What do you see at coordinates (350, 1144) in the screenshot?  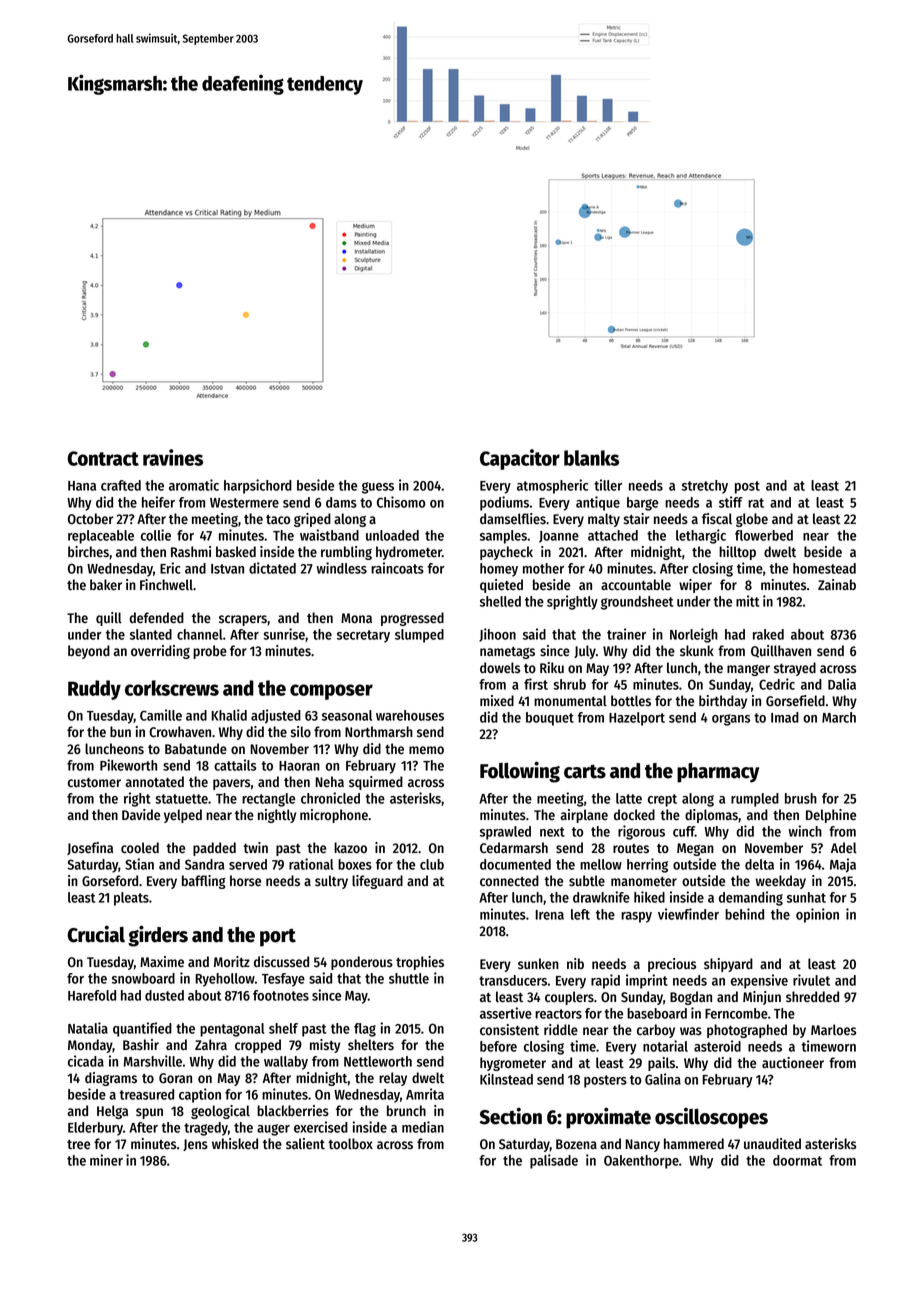 I see `toolbox` at bounding box center [350, 1144].
